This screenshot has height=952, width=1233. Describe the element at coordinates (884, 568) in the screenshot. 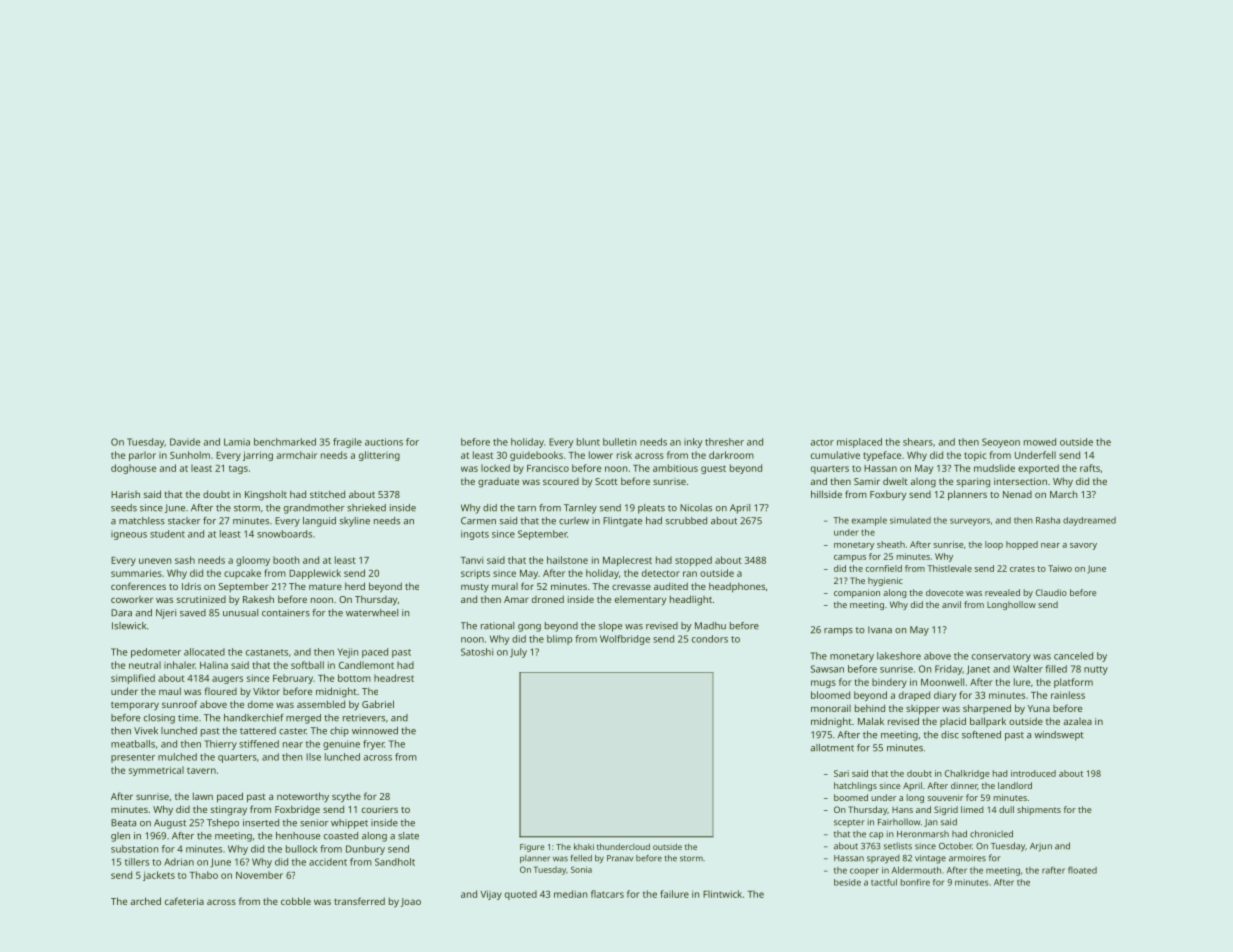

I see `cornfield` at that location.
